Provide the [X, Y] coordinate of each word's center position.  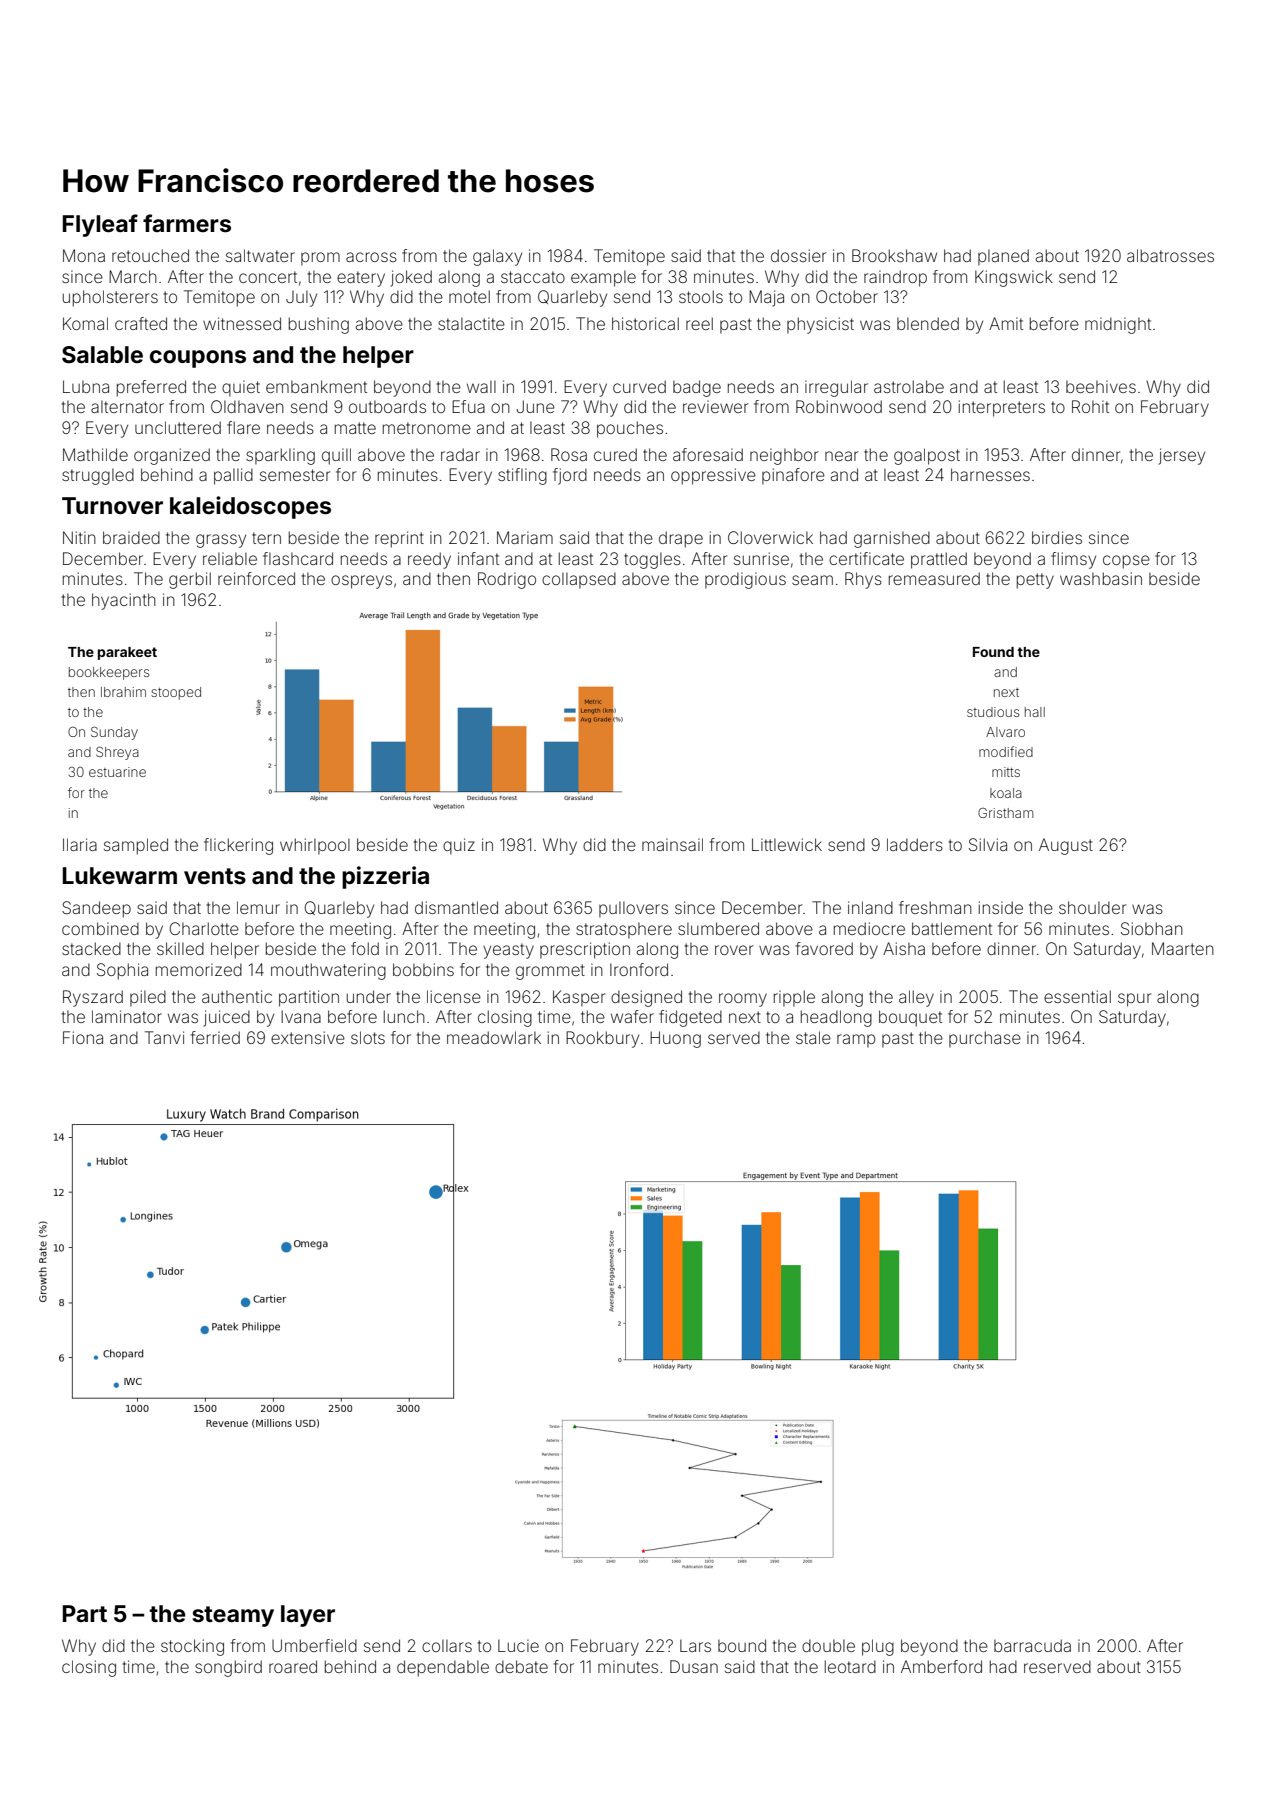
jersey [1181, 456]
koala [1006, 793]
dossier [798, 255]
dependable [443, 1668]
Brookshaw [894, 255]
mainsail [672, 844]
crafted [141, 323]
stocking [192, 1647]
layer [308, 1616]
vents [215, 876]
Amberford [941, 1666]
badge [697, 388]
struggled [98, 476]
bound [742, 1645]
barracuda [1032, 1645]
